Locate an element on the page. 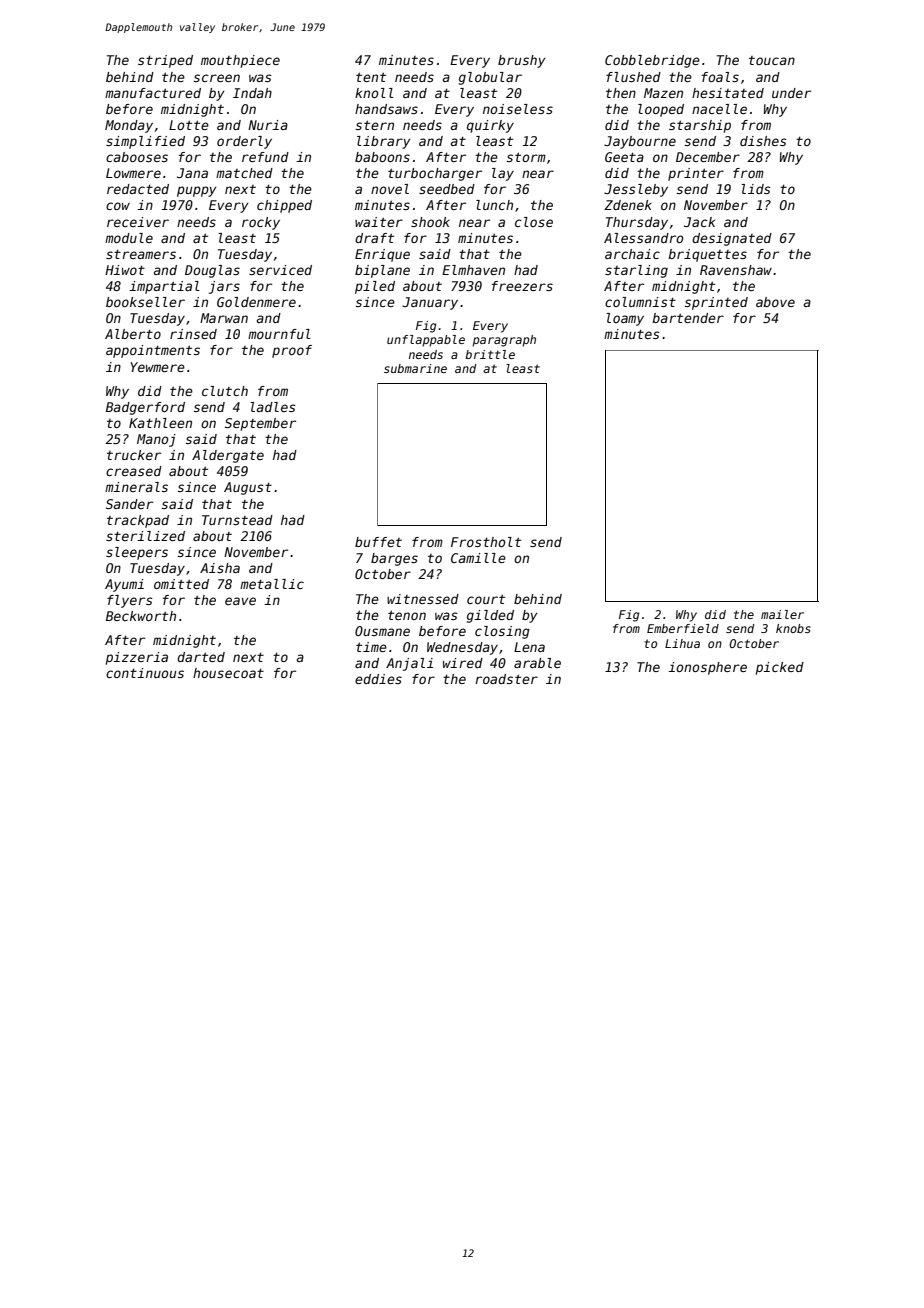  Elmhaven is located at coordinates (473, 270).
